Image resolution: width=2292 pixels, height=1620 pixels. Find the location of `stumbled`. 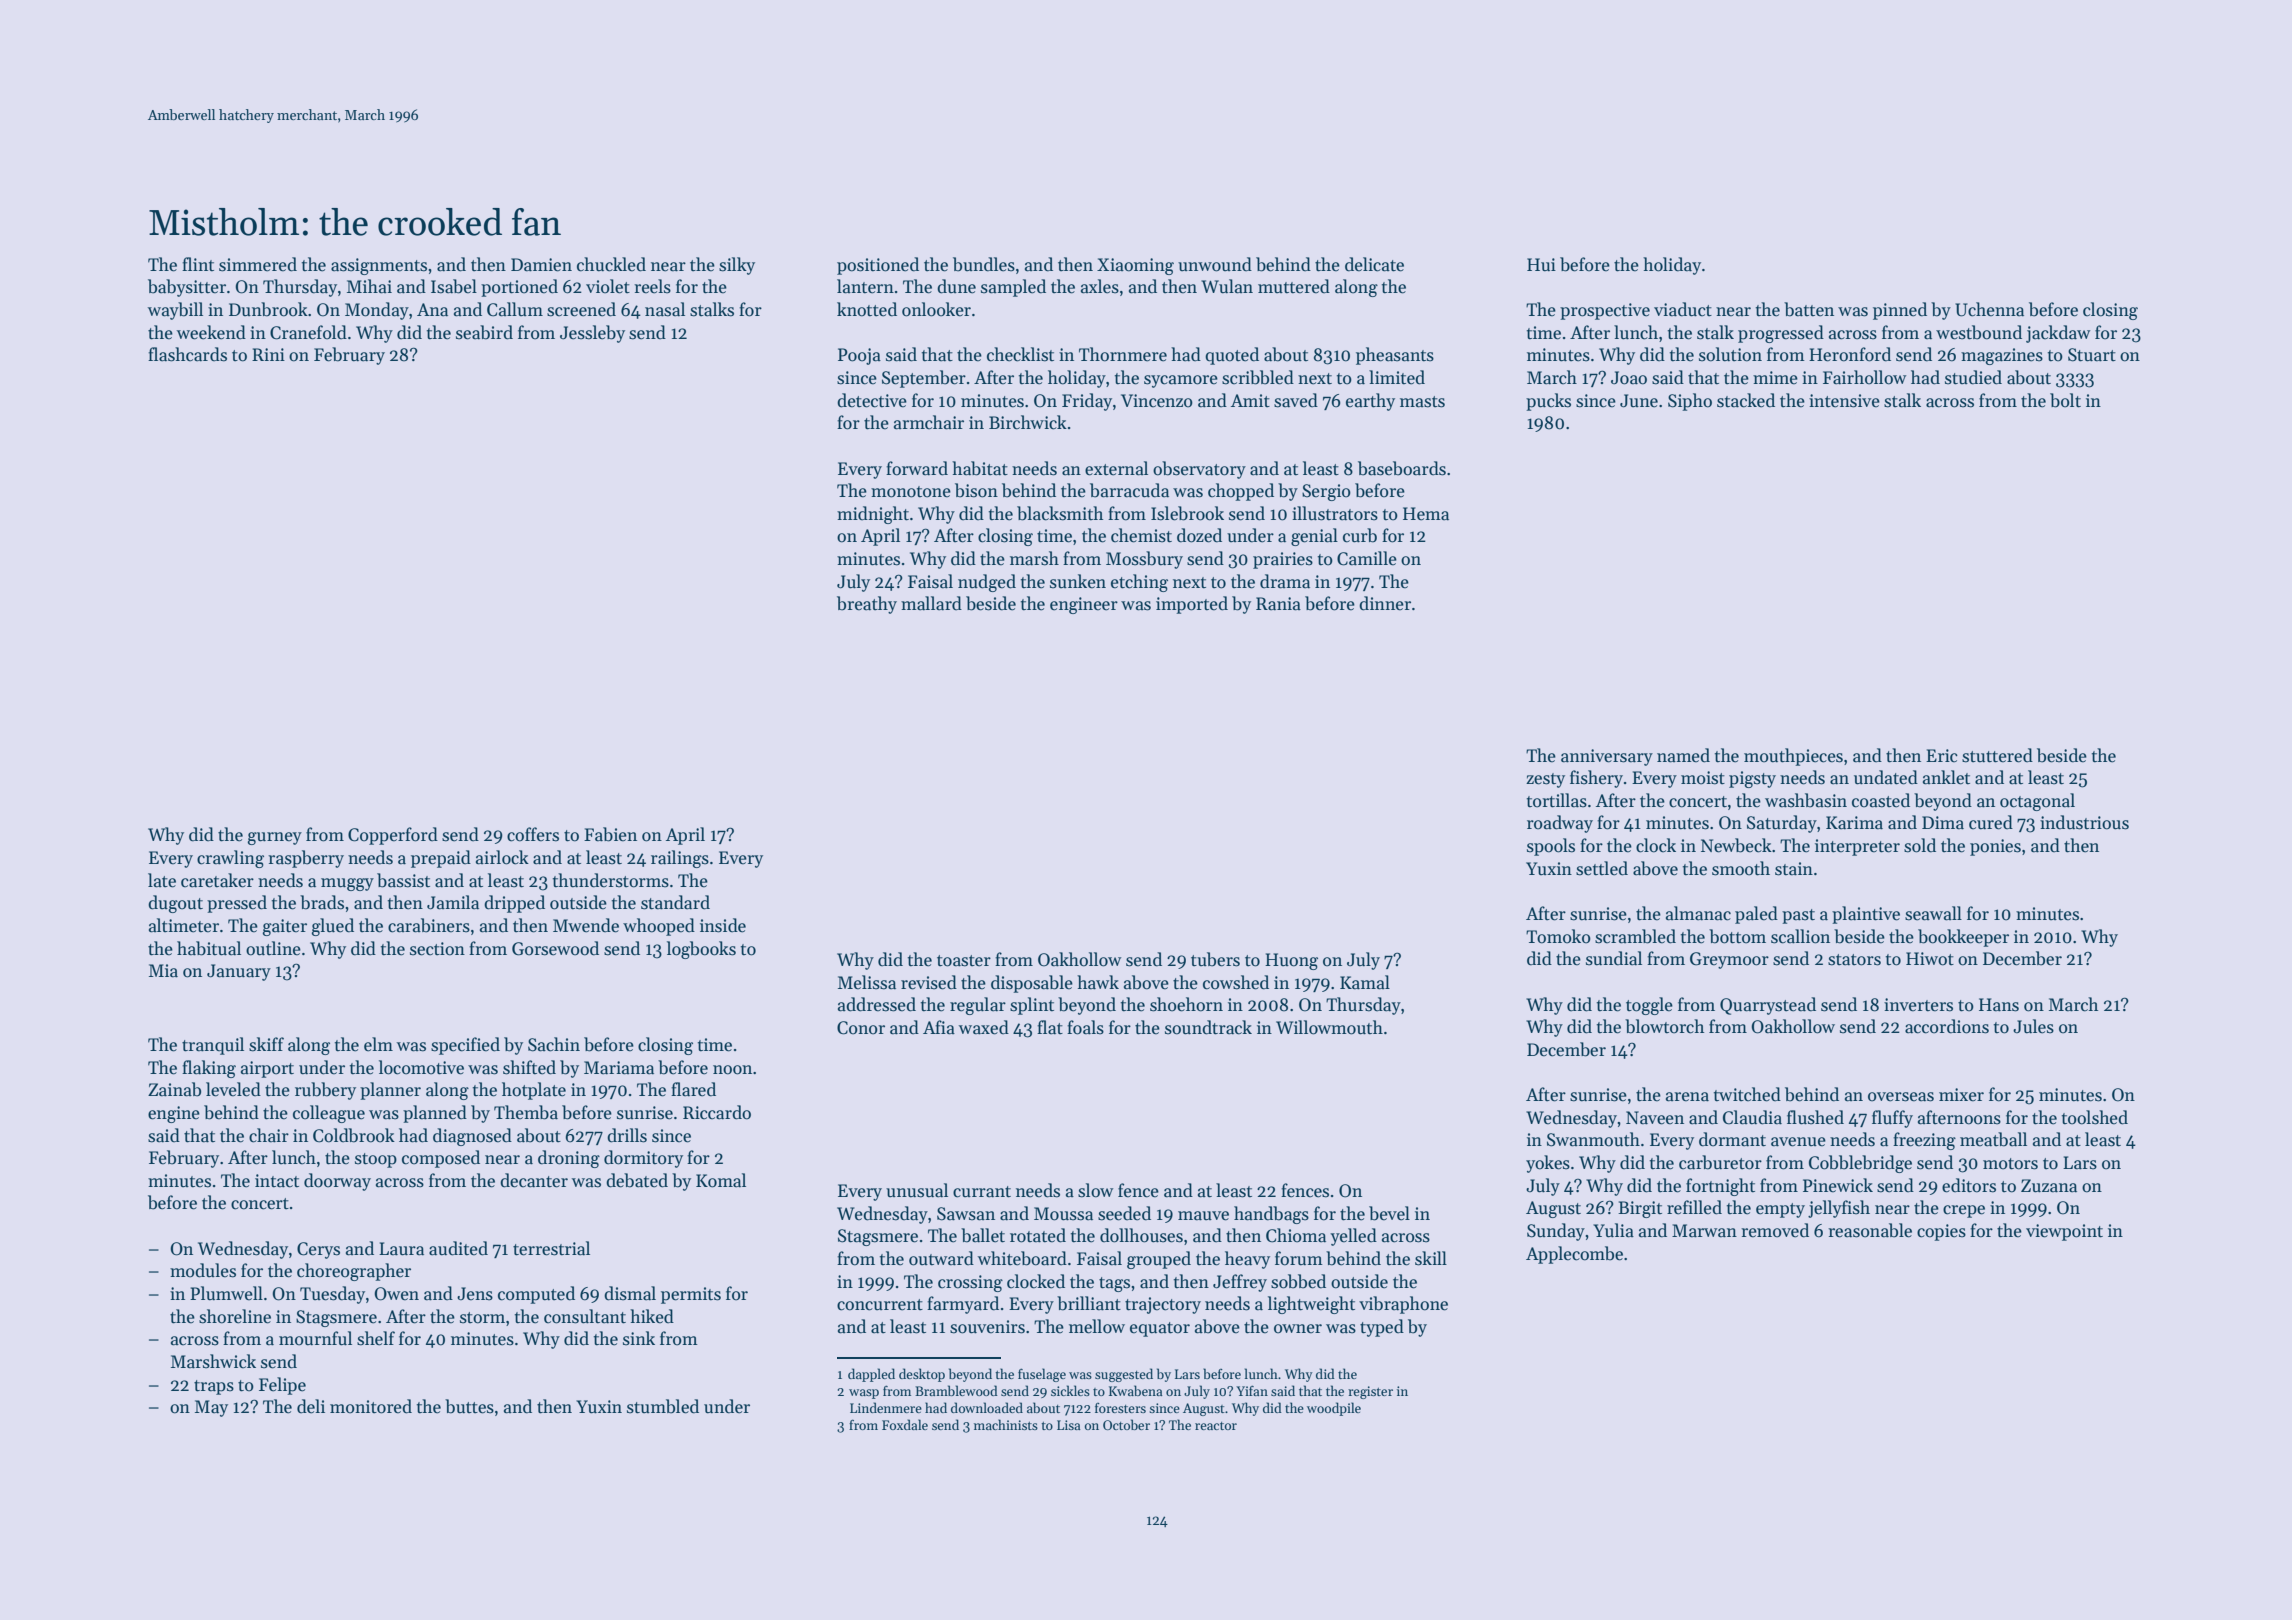

stumbled is located at coordinates (663, 1406).
